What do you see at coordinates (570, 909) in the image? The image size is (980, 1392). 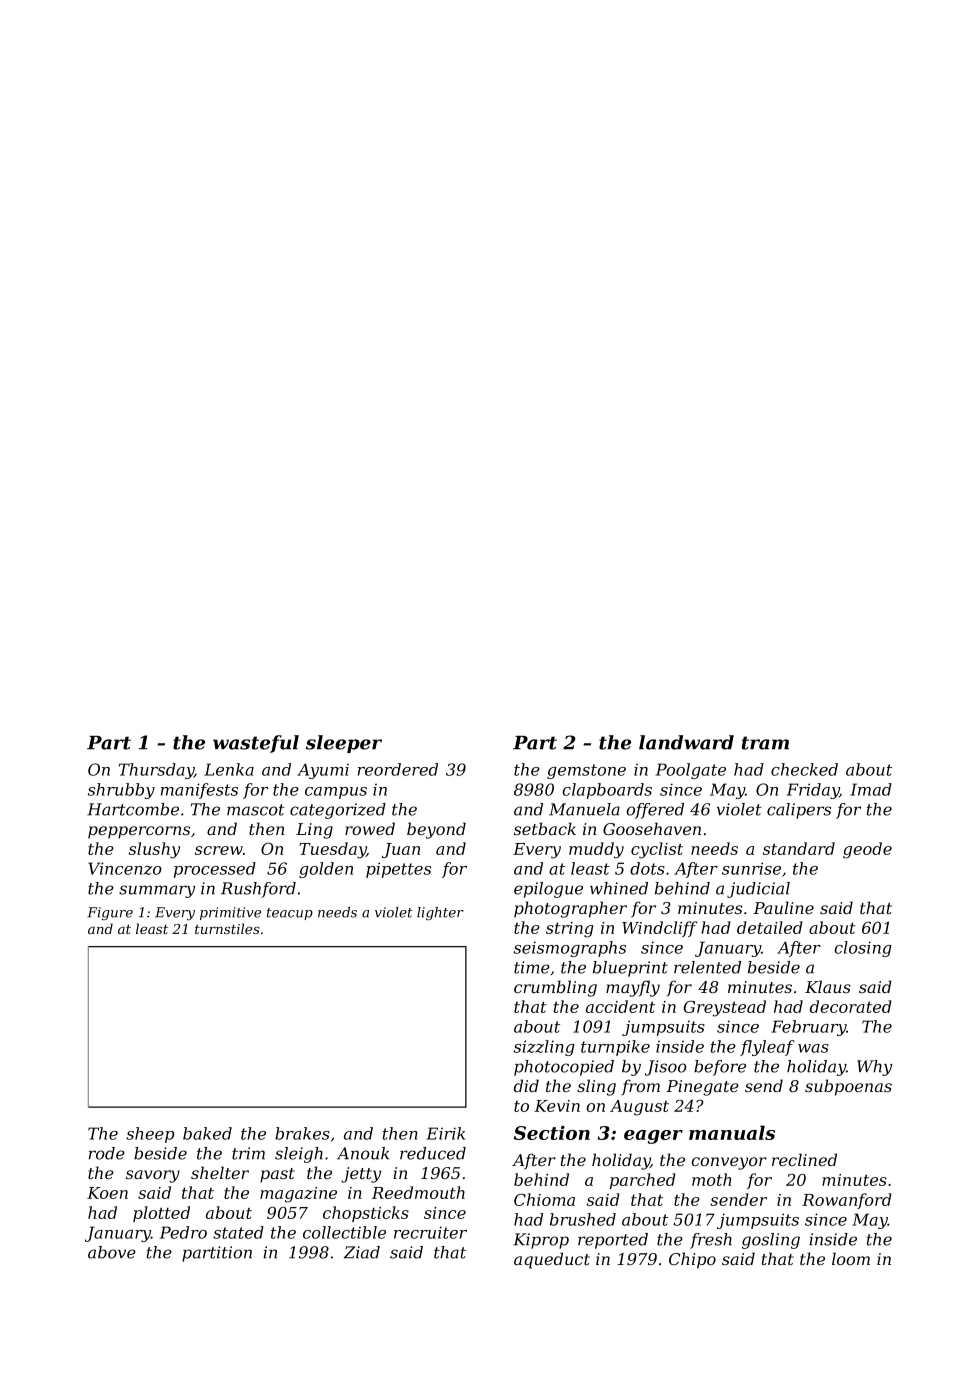 I see `photographer` at bounding box center [570, 909].
